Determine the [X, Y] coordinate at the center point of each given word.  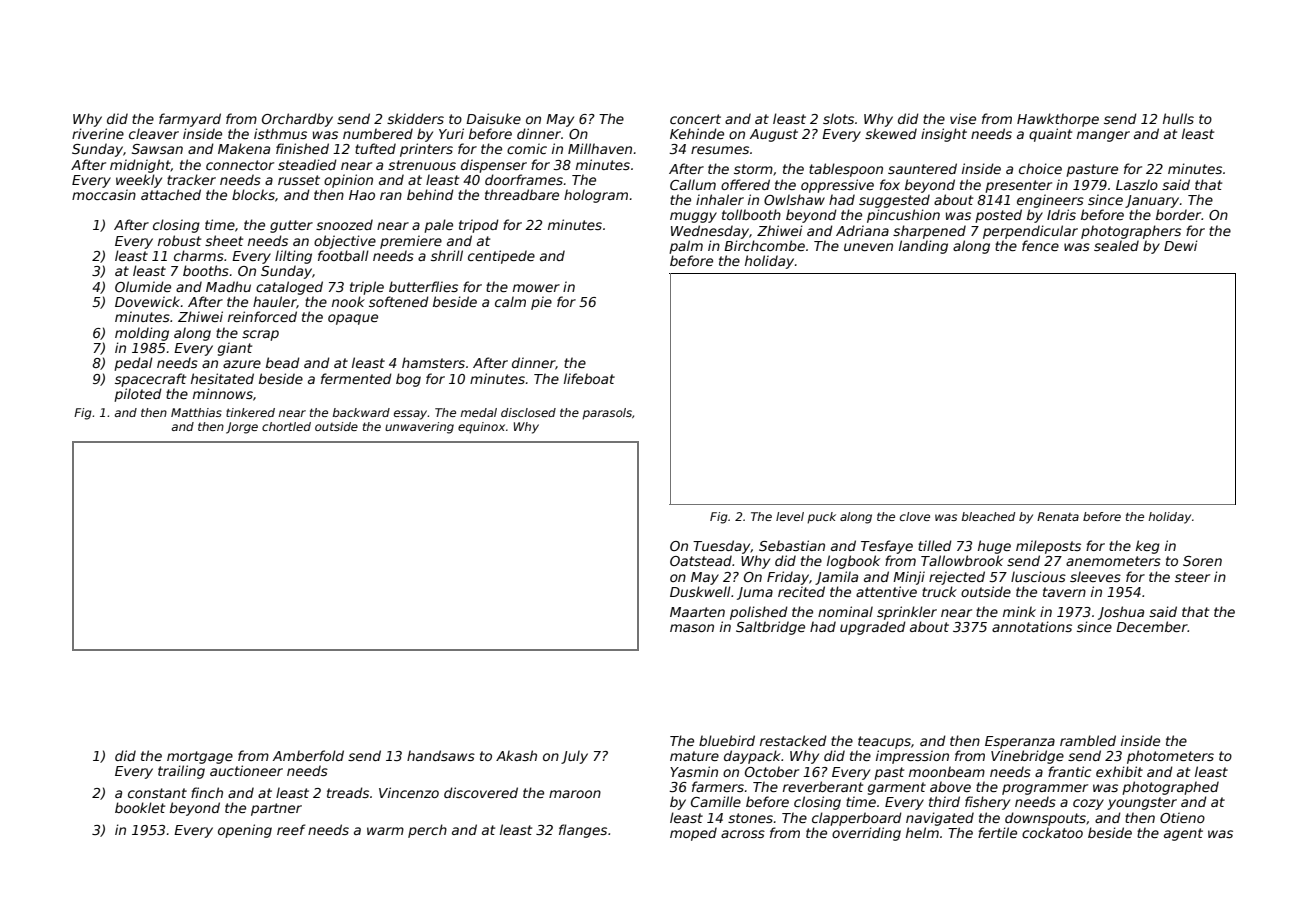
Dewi [1181, 245]
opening [245, 831]
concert [695, 119]
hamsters [433, 362]
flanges [583, 831]
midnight [140, 166]
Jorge [242, 428]
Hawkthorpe [1058, 120]
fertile [997, 832]
